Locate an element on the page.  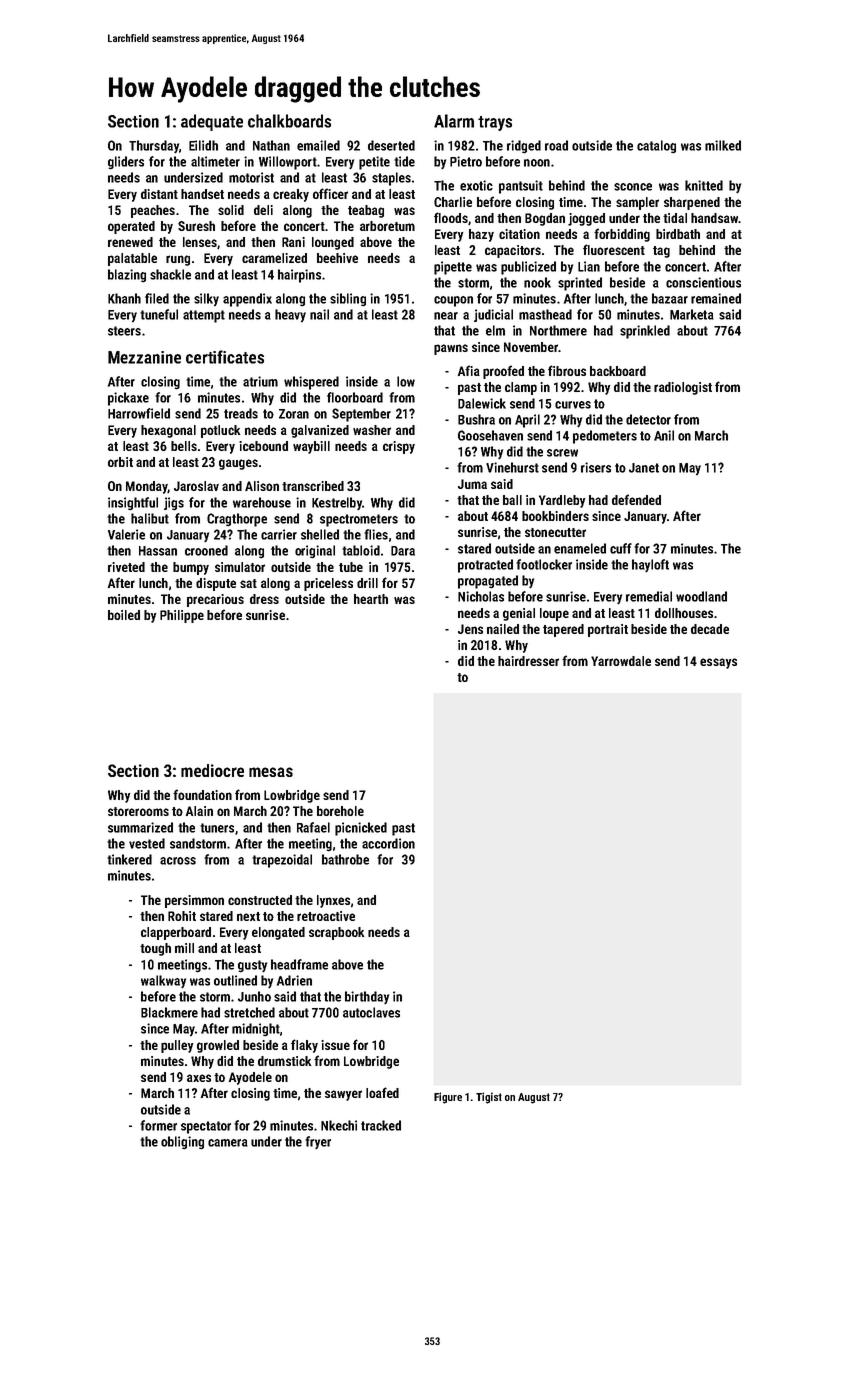
Philippe is located at coordinates (182, 616).
